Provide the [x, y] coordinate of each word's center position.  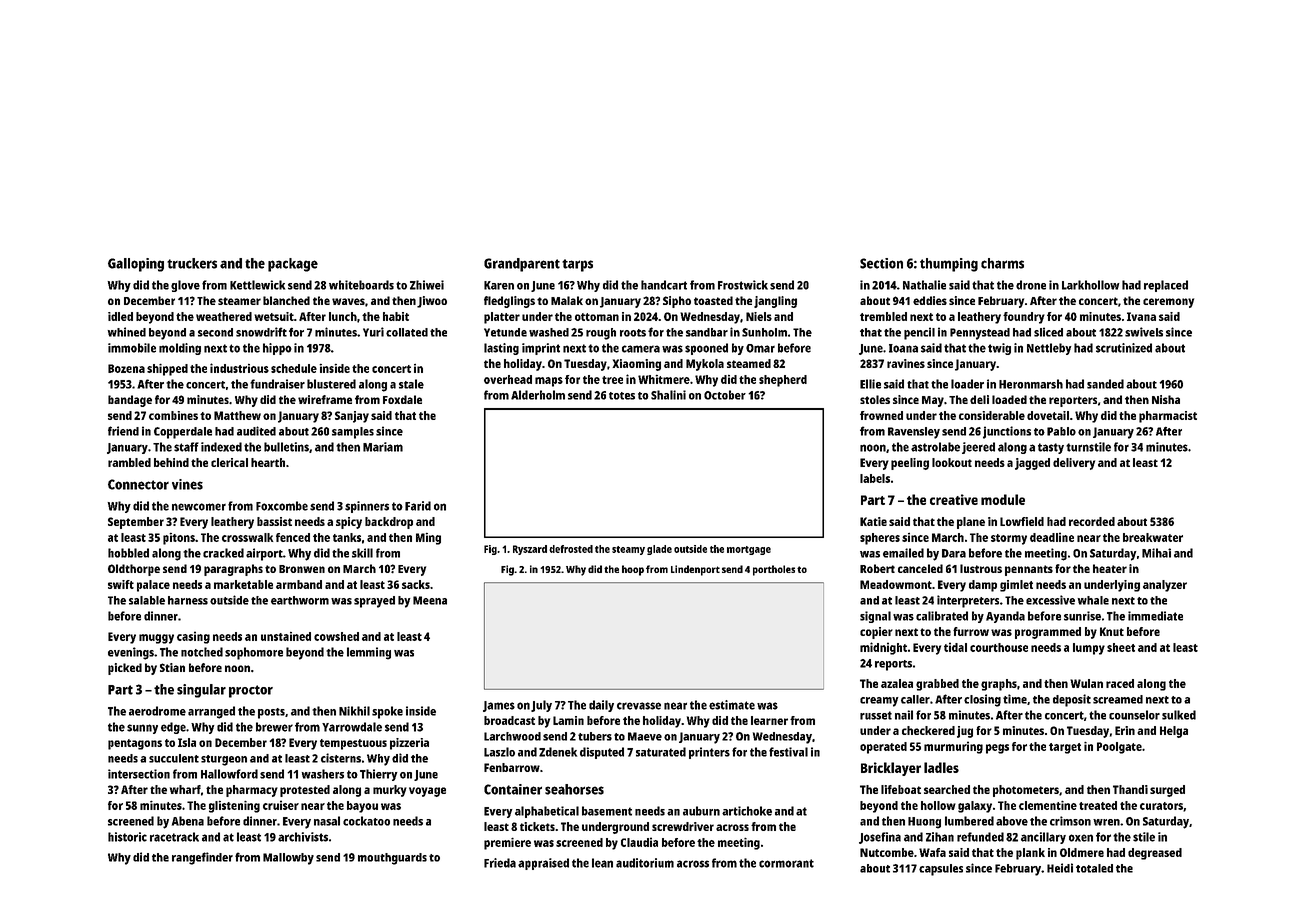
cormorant [786, 863]
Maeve [645, 736]
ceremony [1168, 303]
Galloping [136, 265]
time [1015, 699]
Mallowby [288, 859]
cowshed [336, 636]
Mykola [705, 365]
